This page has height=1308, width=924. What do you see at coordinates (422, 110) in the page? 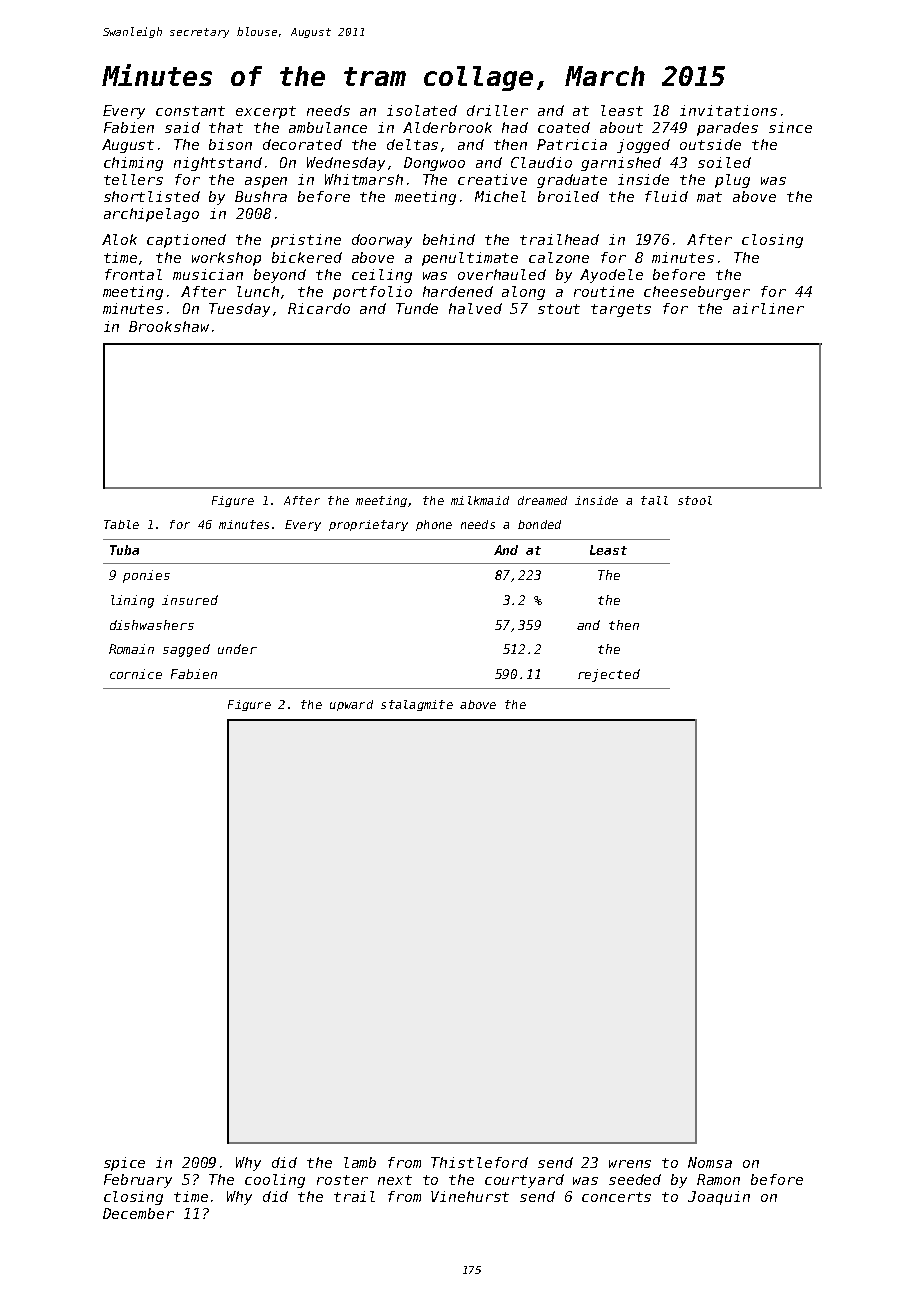
I see `isolated` at bounding box center [422, 110].
